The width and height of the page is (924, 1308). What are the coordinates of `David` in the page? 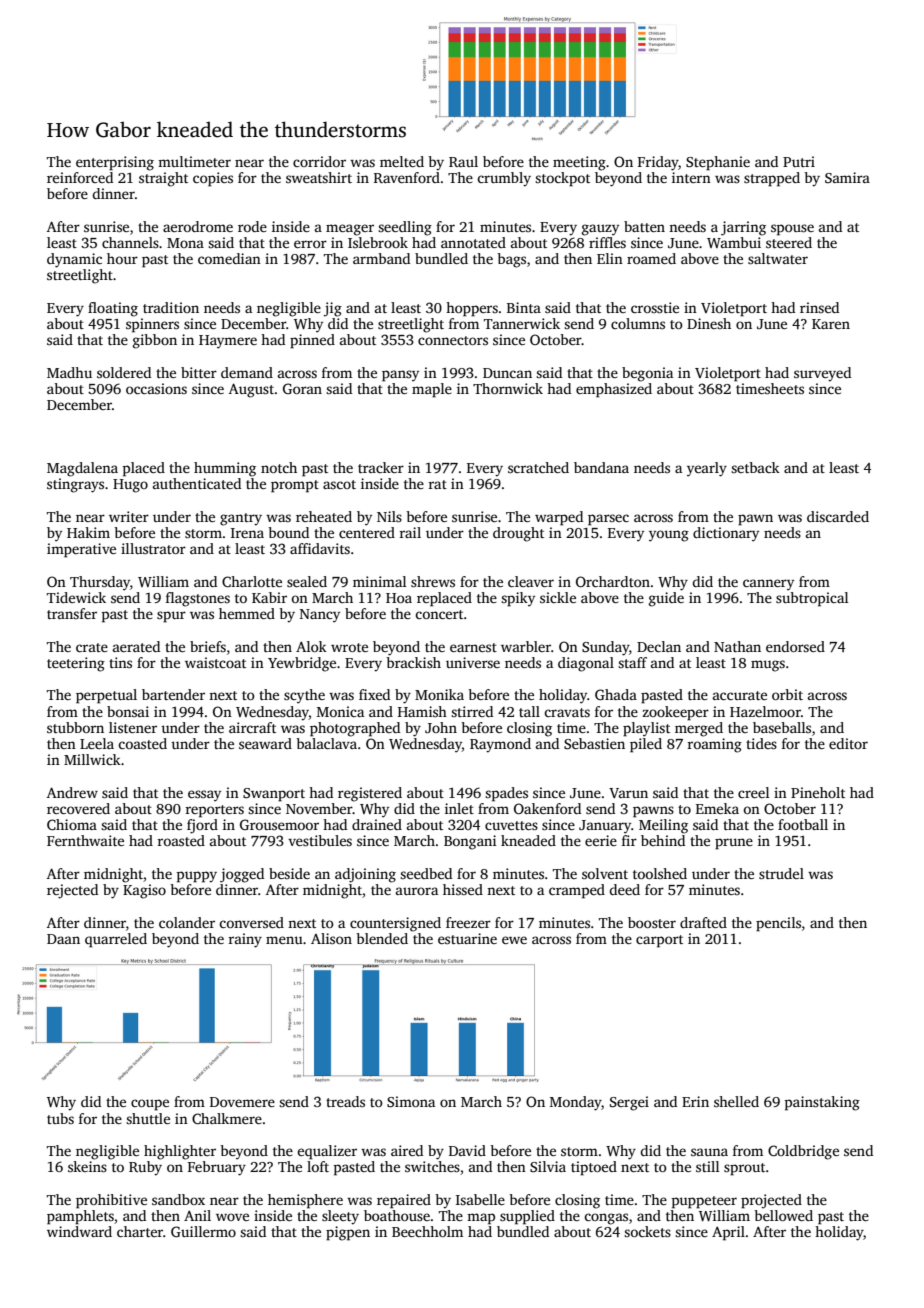 It's located at (467, 1150).
